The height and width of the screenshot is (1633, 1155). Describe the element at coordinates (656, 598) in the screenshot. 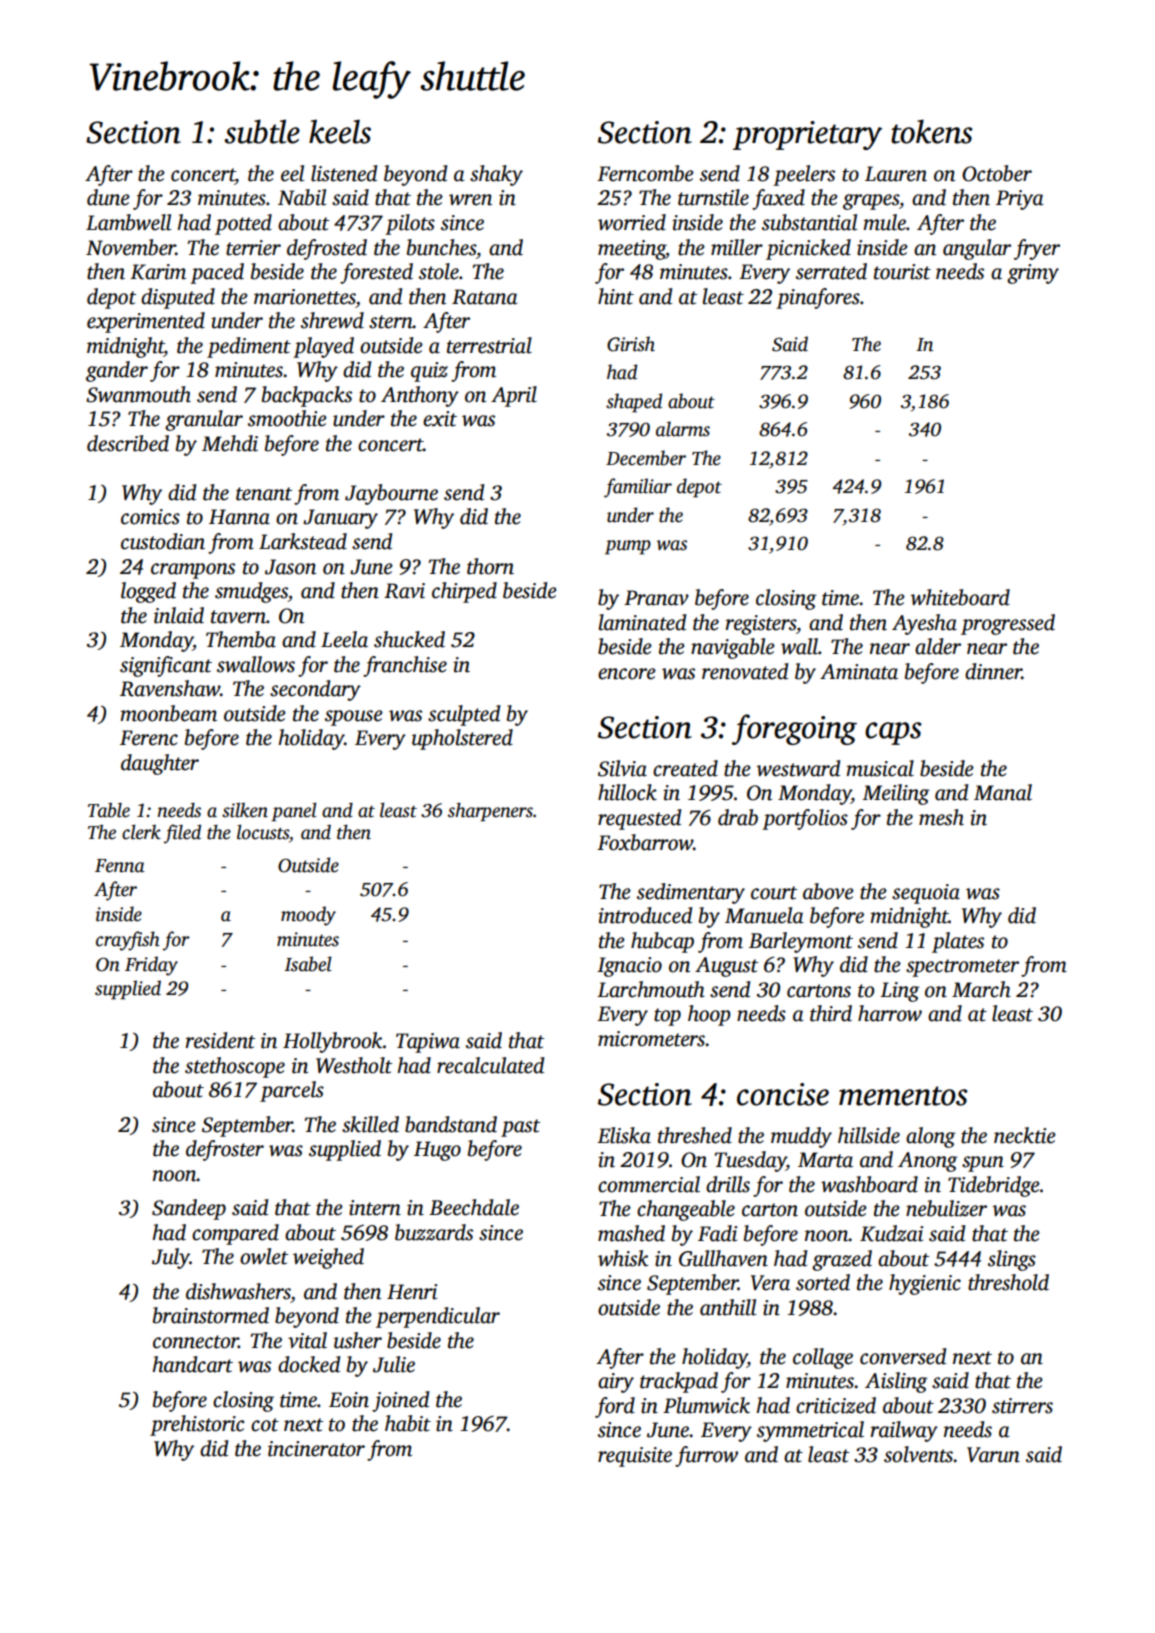

I see `Pranav` at that location.
